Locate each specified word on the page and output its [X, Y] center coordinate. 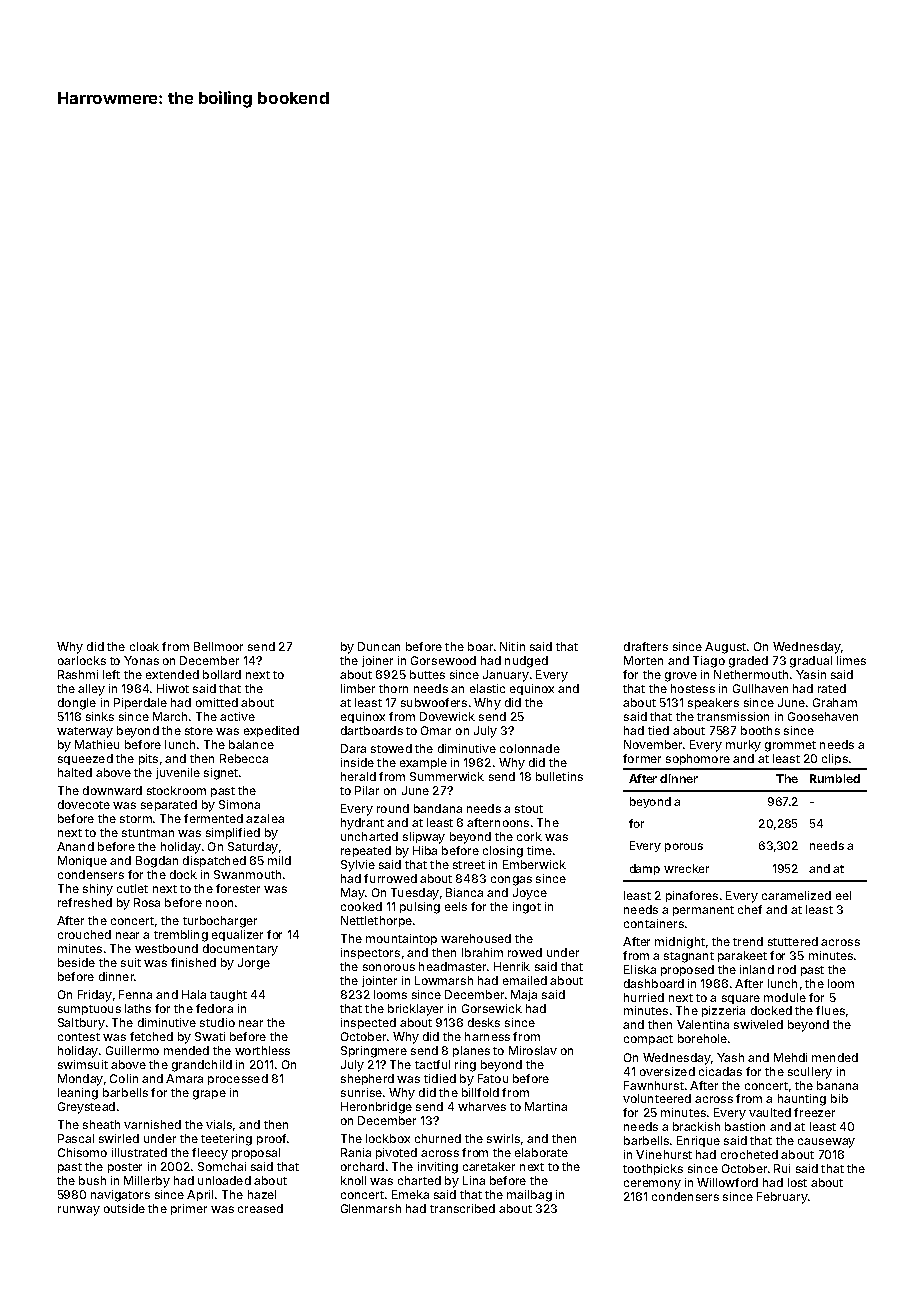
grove [681, 677]
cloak [144, 646]
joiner [377, 661]
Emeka [410, 1194]
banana [837, 1085]
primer [189, 1209]
